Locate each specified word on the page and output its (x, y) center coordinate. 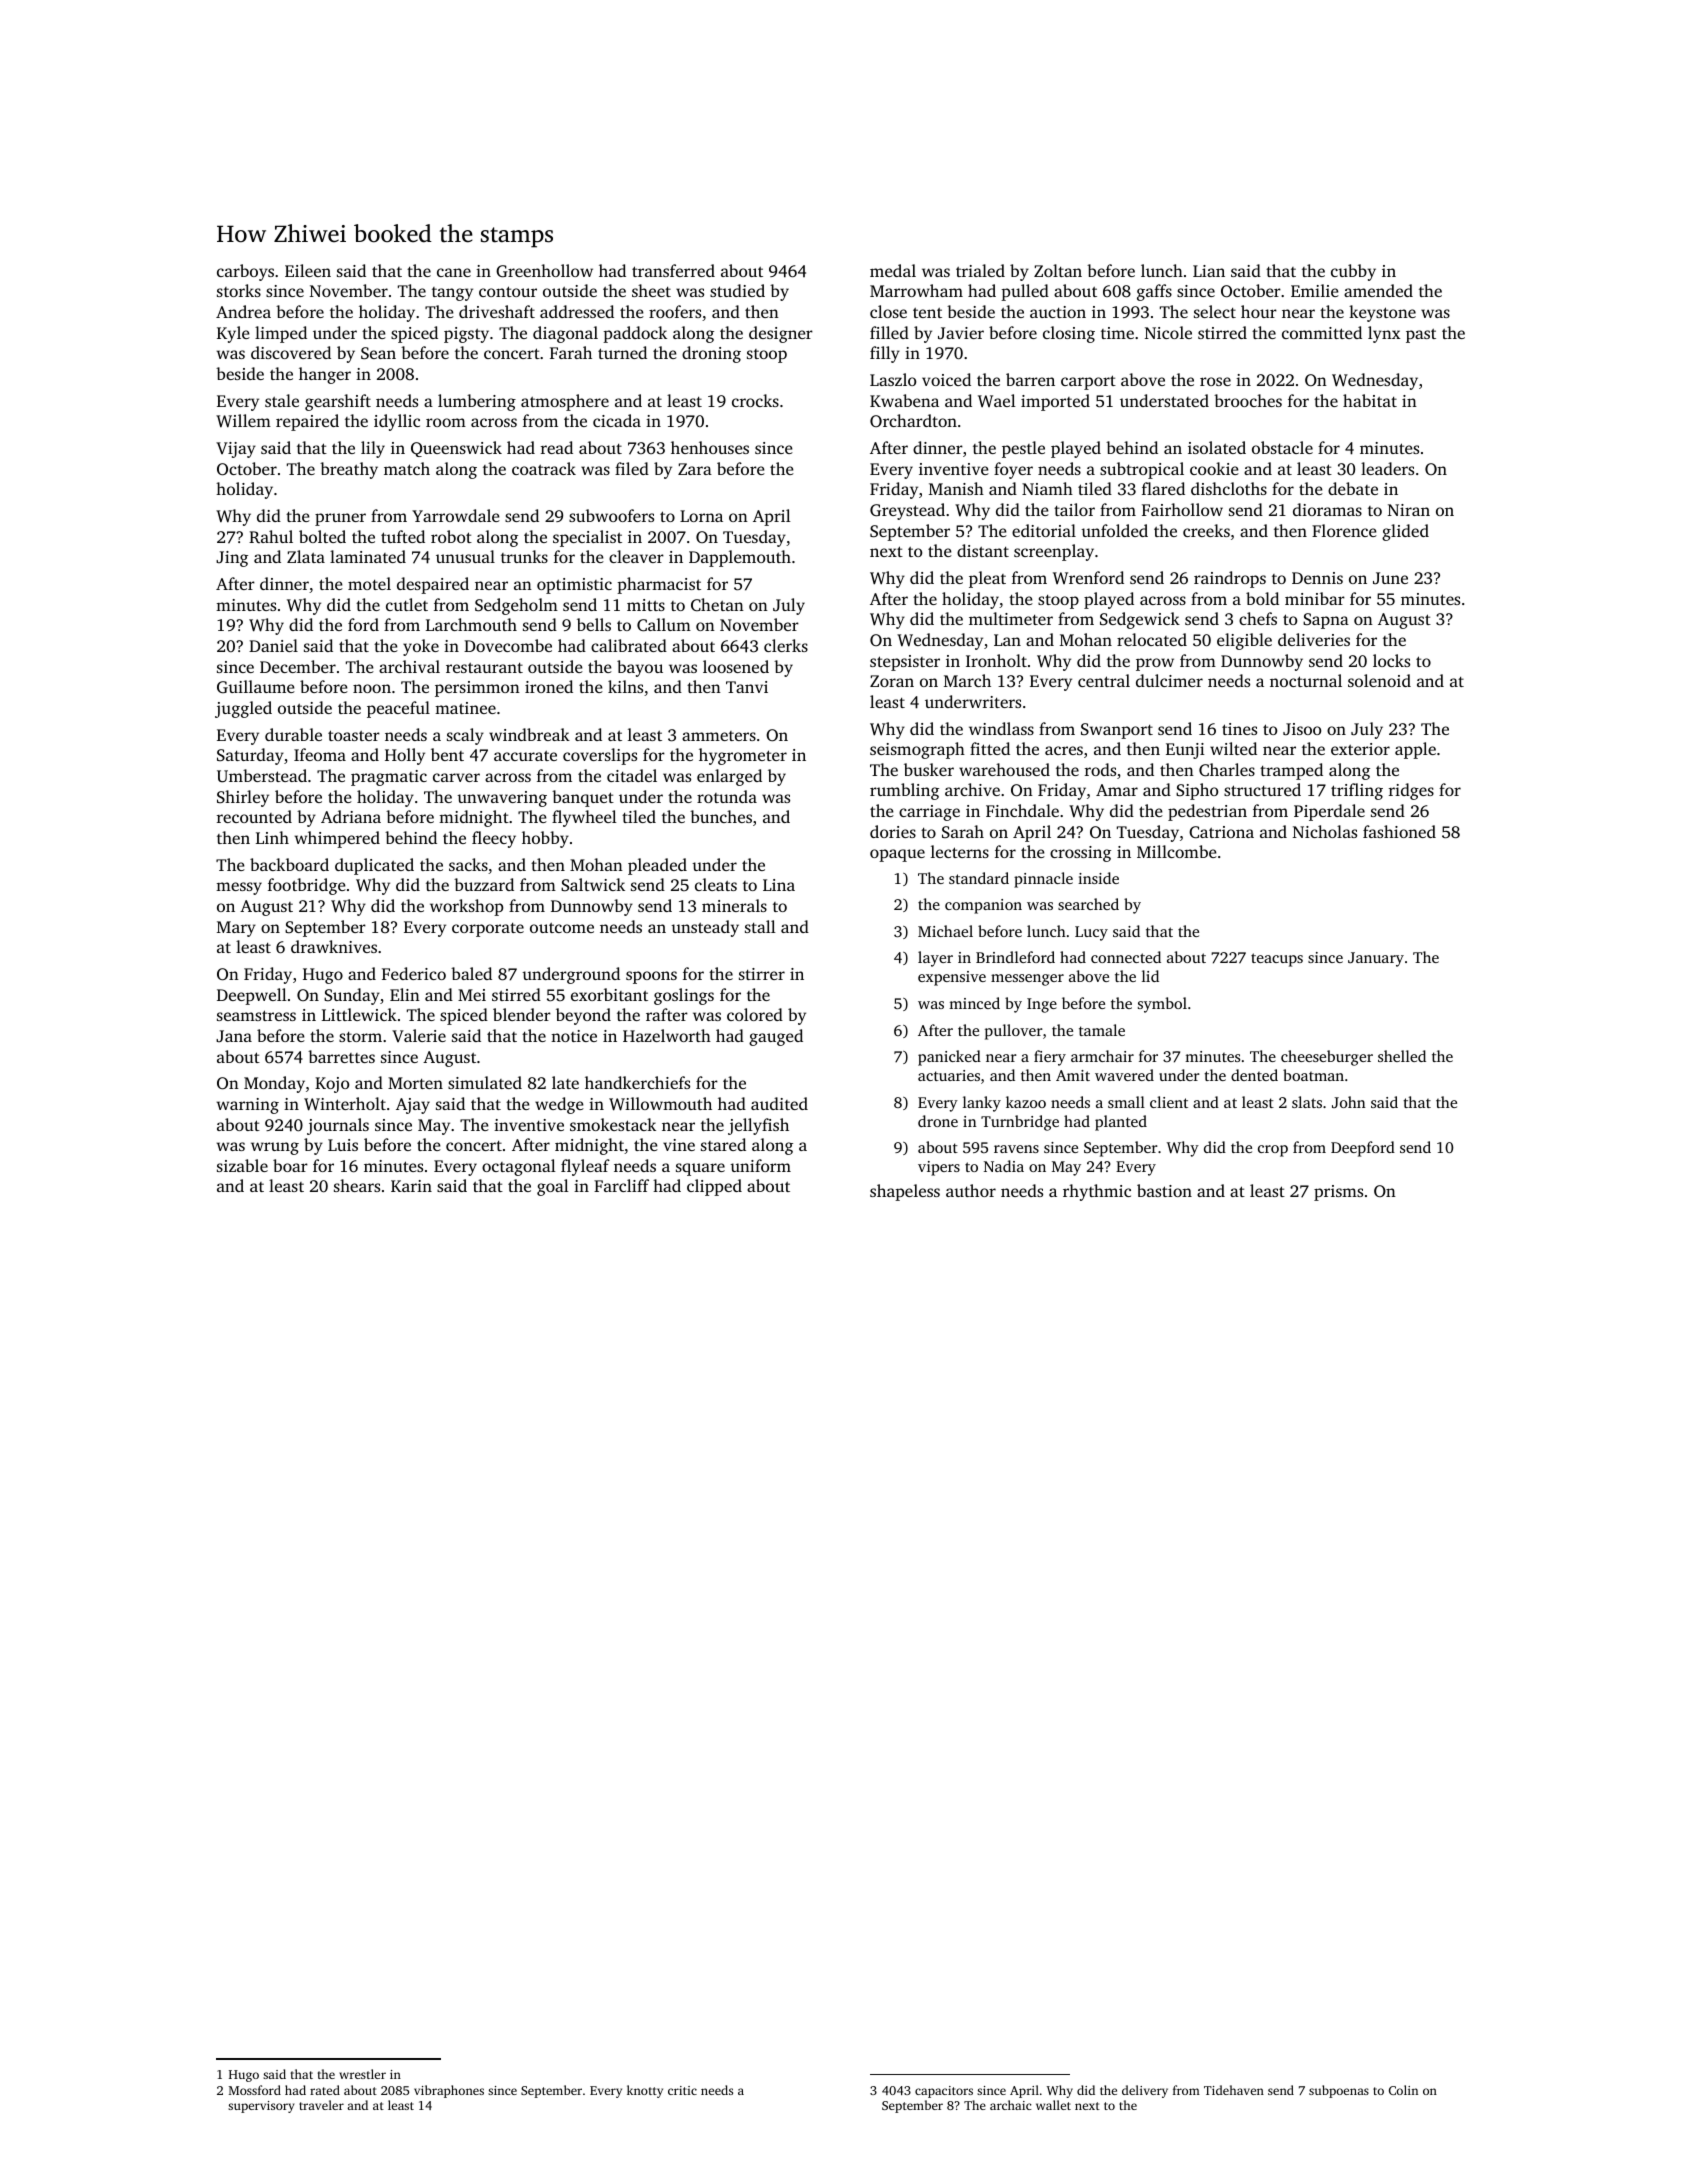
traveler (321, 2105)
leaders (1387, 468)
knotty (645, 2091)
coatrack (544, 468)
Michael (945, 931)
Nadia (1004, 1166)
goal (553, 1187)
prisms (1338, 1193)
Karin (411, 1186)
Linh (272, 837)
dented (1254, 1075)
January (1376, 959)
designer (781, 334)
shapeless (905, 1192)
